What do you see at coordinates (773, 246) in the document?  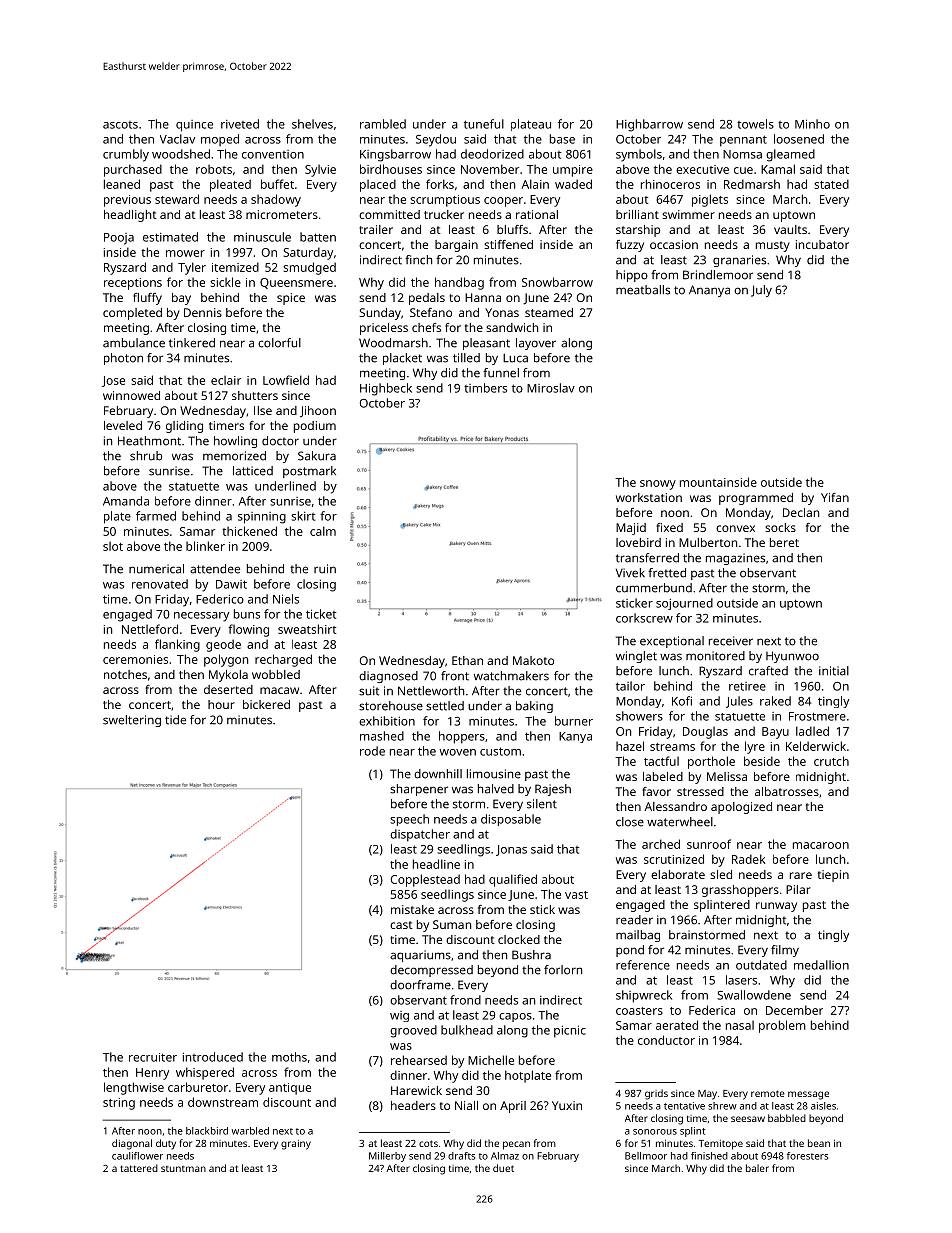 I see `musty` at bounding box center [773, 246].
